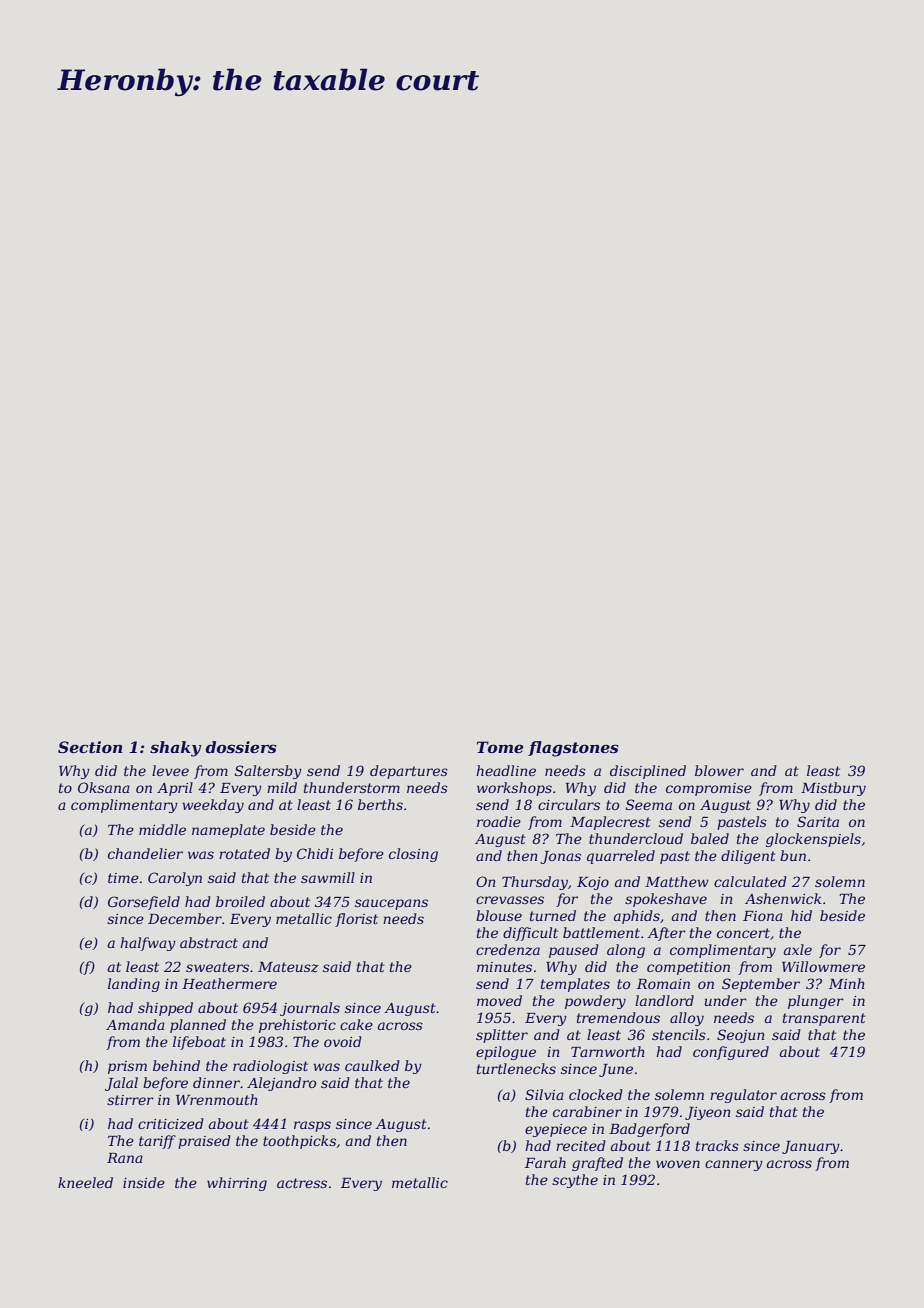 This image has height=1308, width=924. What do you see at coordinates (123, 878) in the image?
I see `time` at bounding box center [123, 878].
